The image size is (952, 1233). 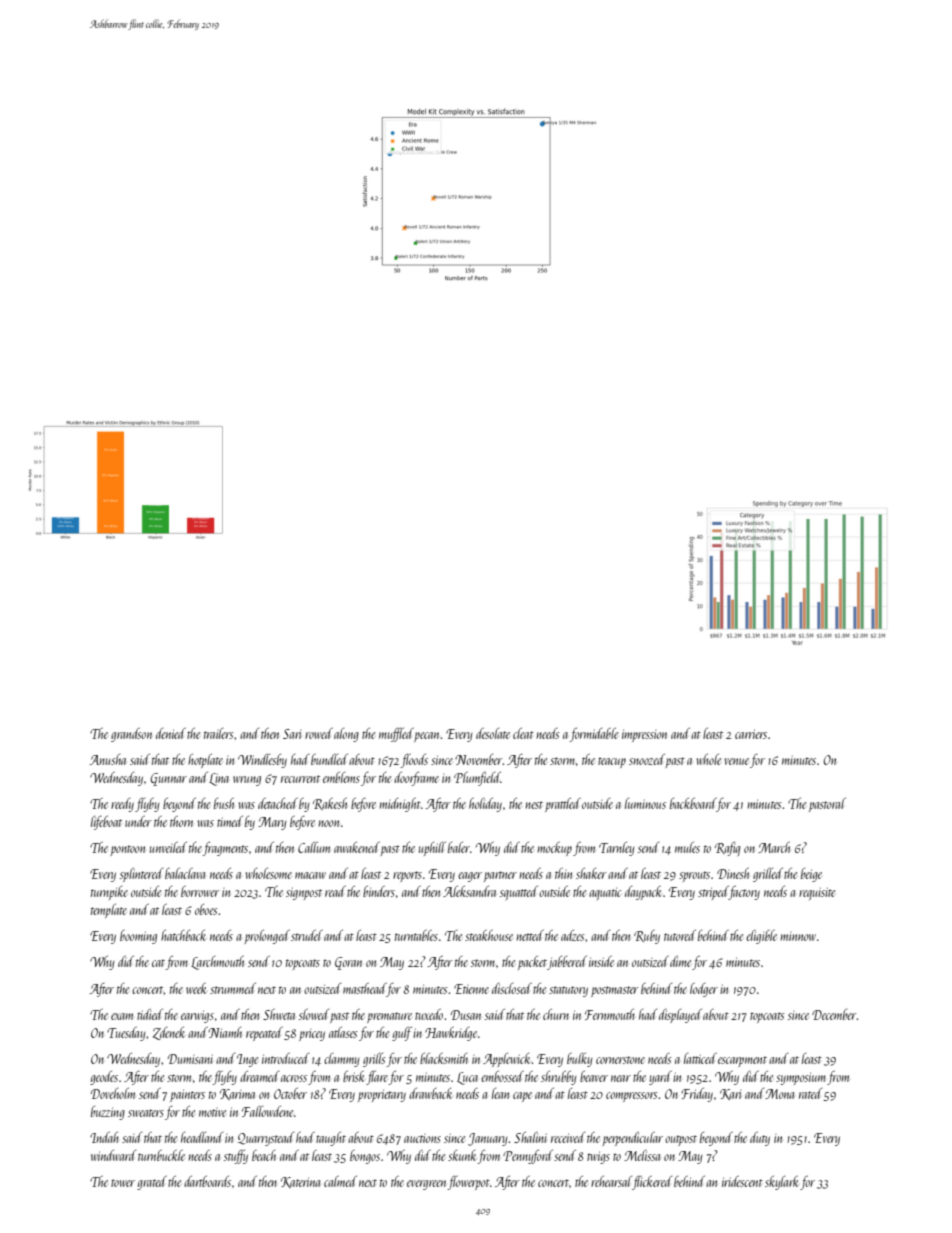 What do you see at coordinates (736, 761) in the screenshot?
I see `venue` at bounding box center [736, 761].
